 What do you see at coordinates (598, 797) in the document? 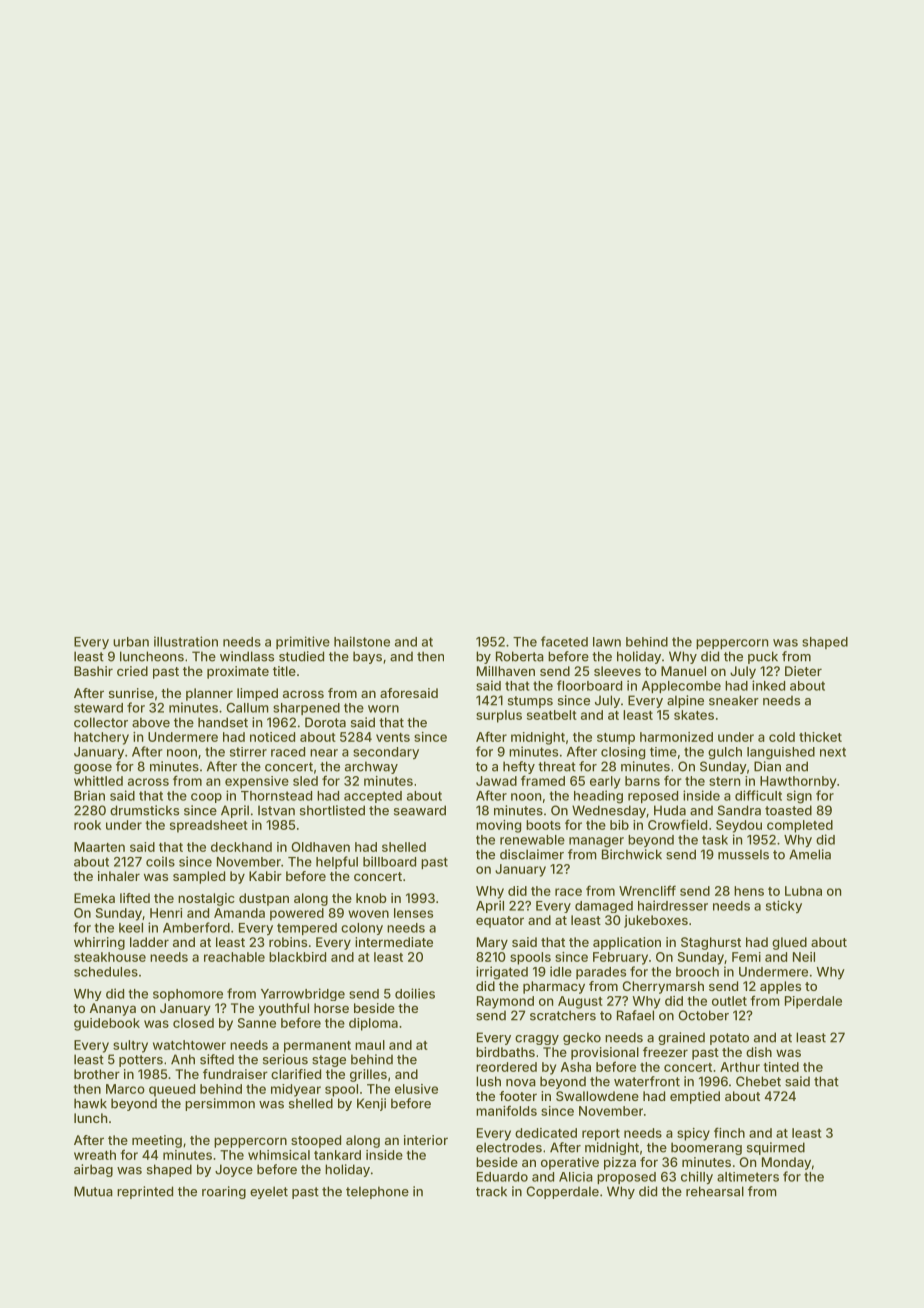
I see `heading` at bounding box center [598, 797].
